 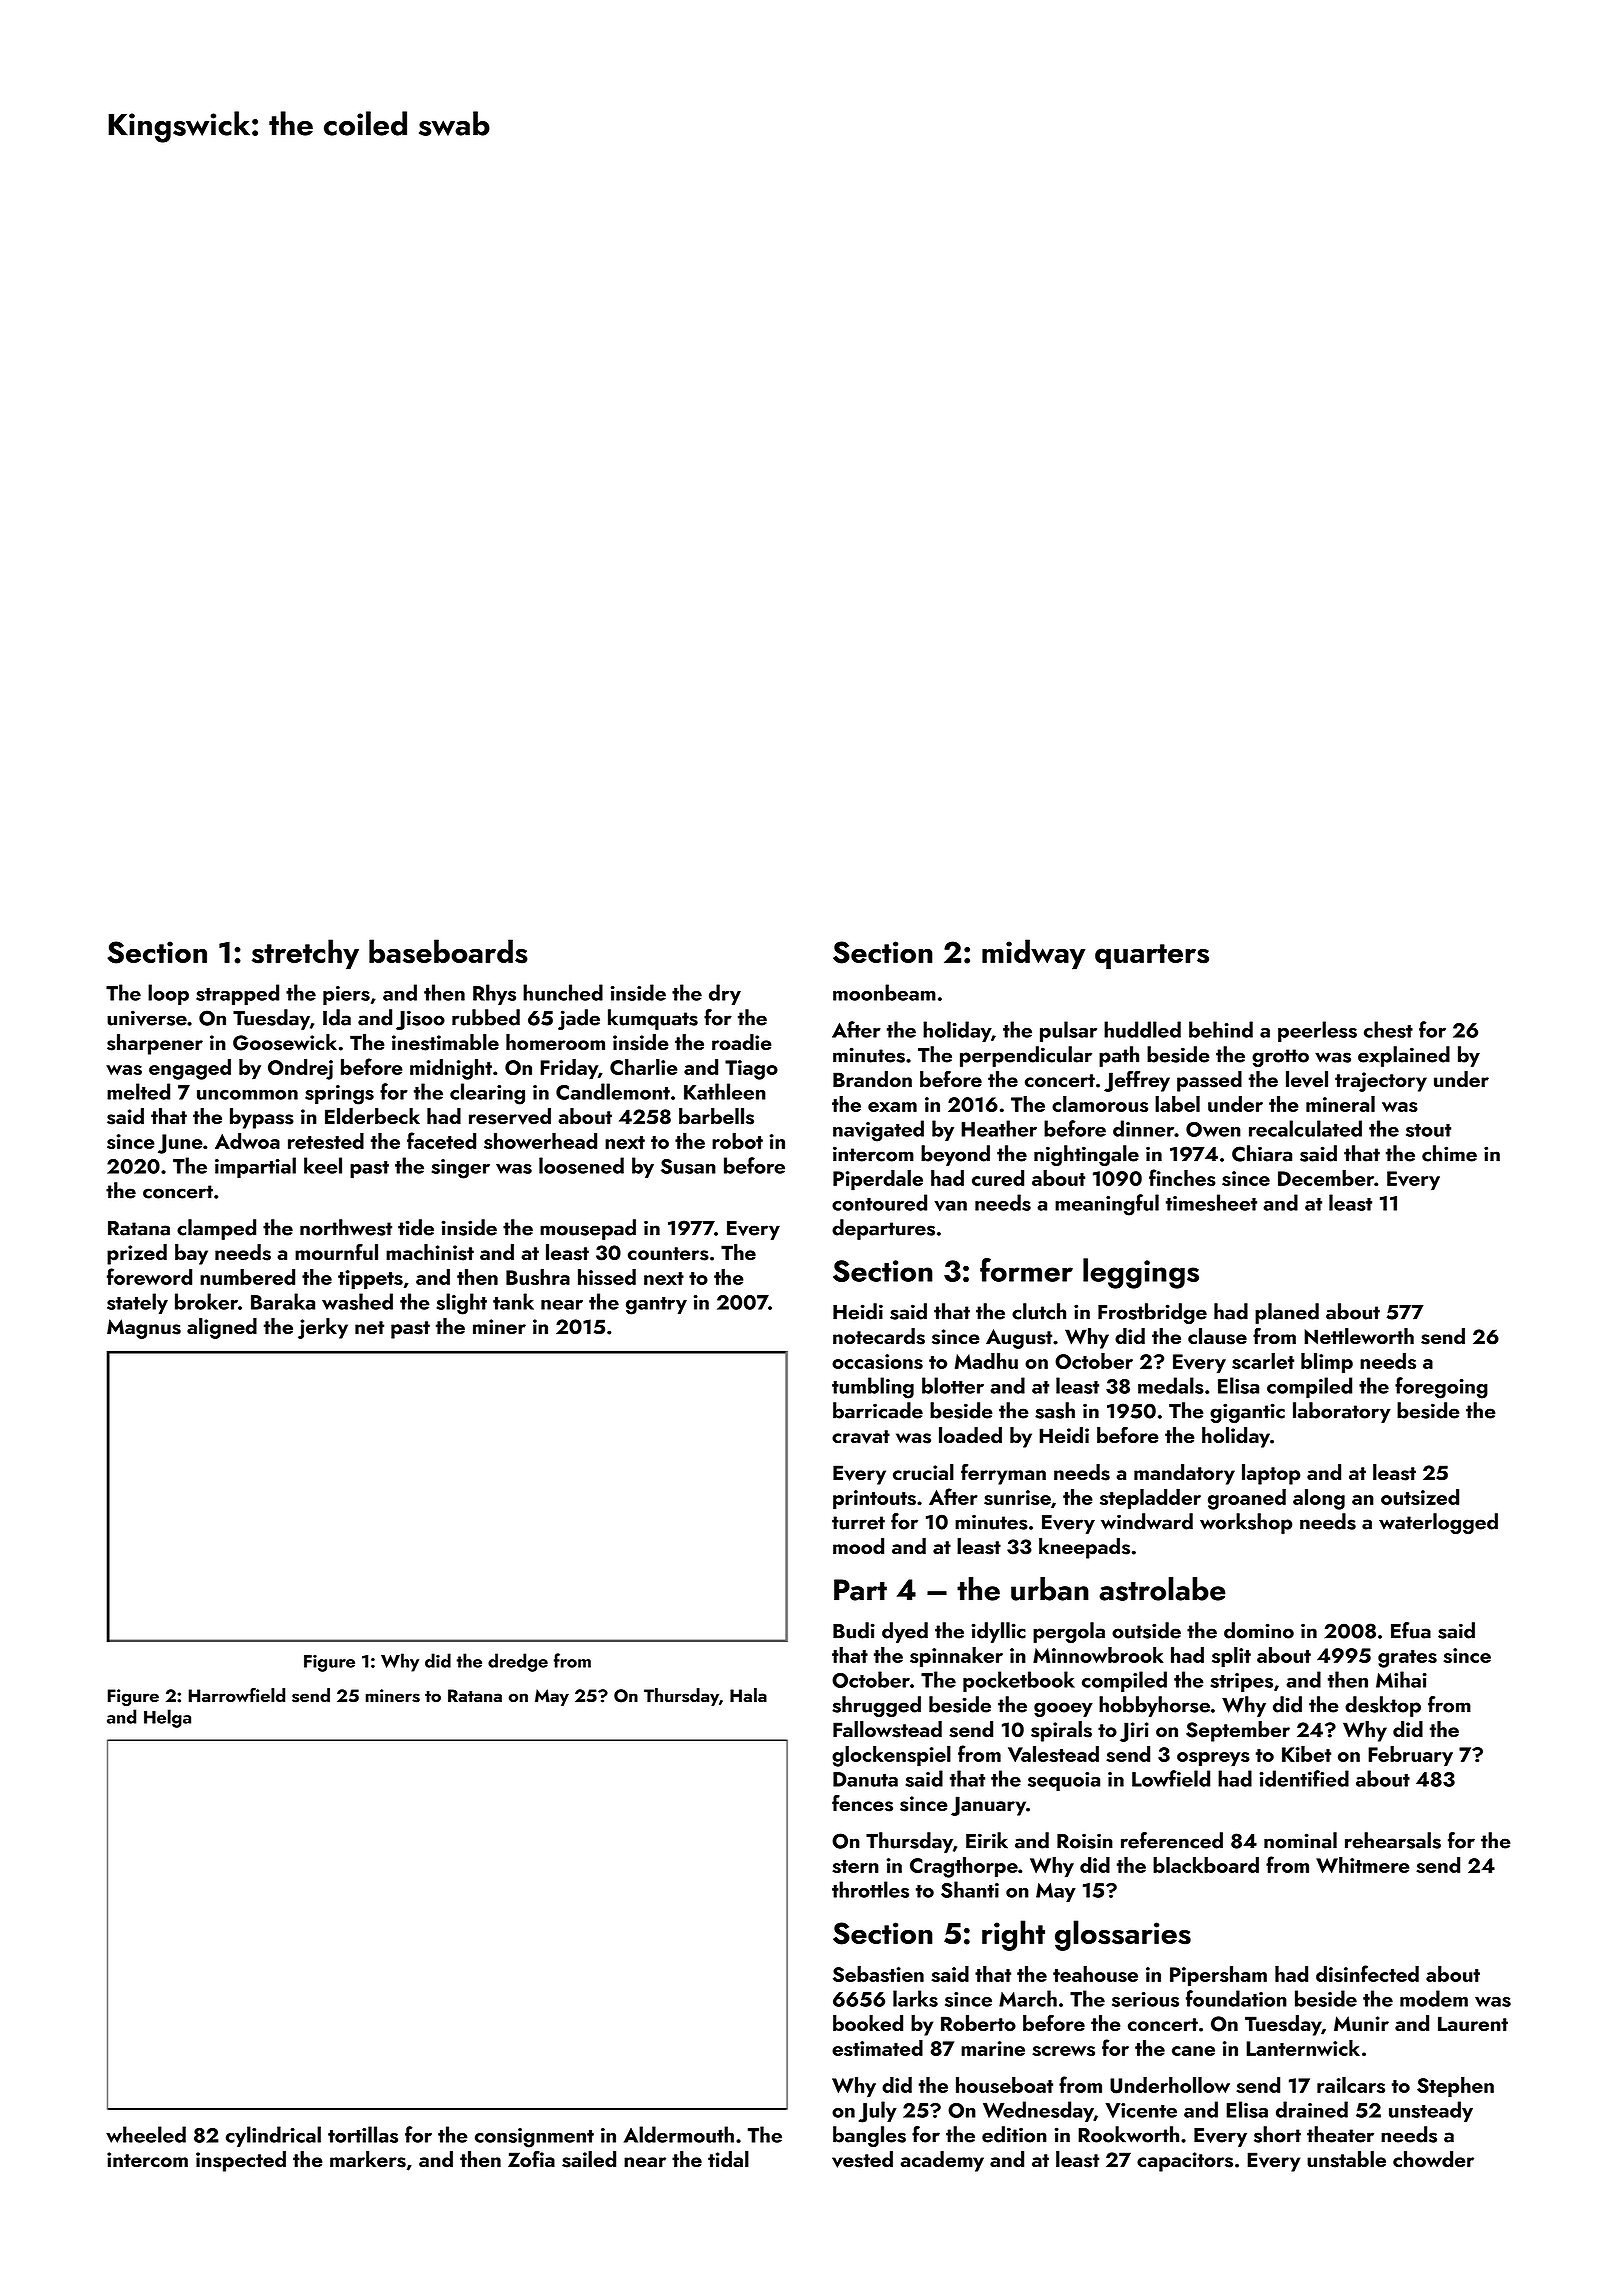 I want to click on June, so click(x=180, y=1144).
